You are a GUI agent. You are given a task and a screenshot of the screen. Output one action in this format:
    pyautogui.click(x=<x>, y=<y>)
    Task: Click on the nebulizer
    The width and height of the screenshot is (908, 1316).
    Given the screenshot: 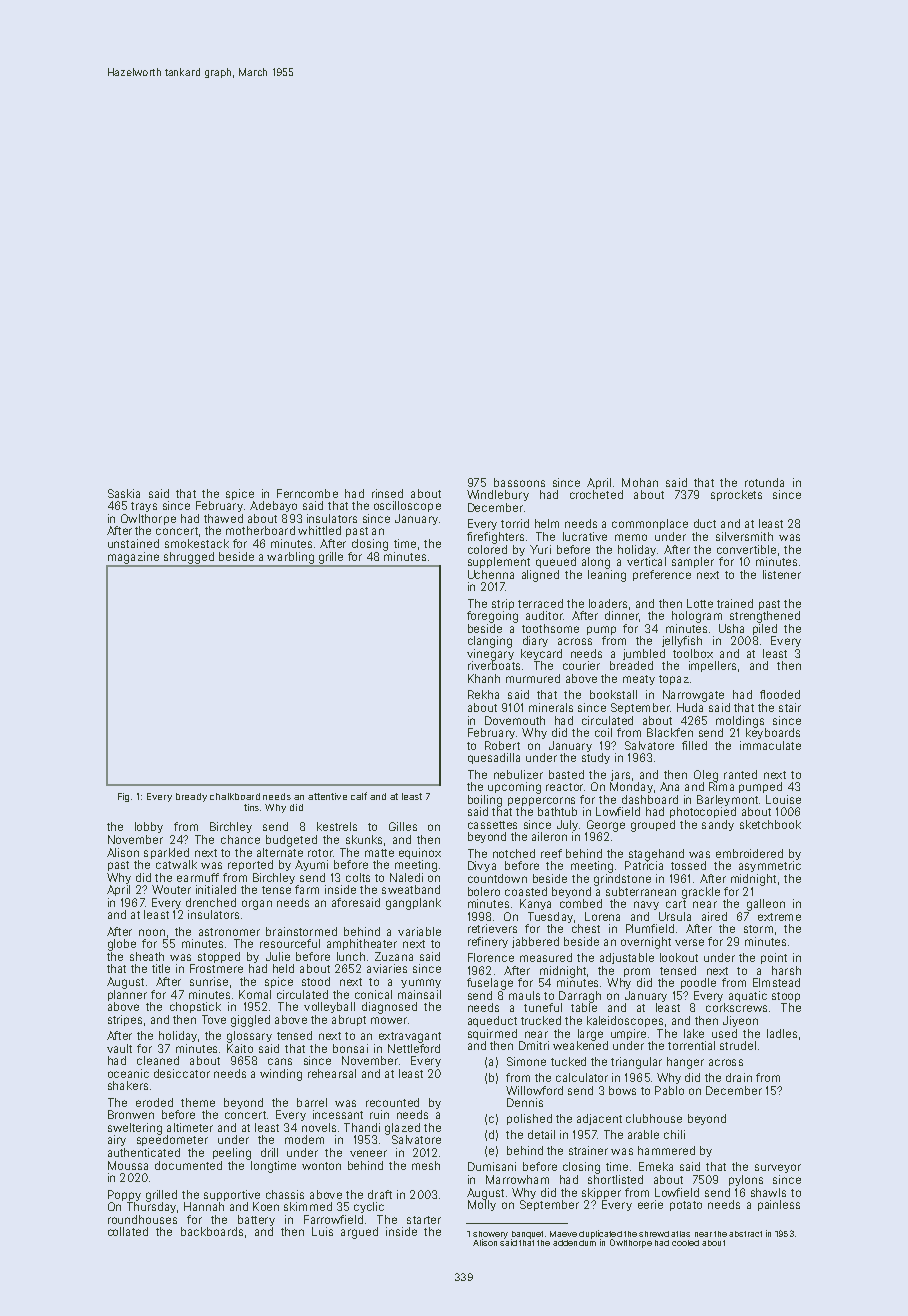 What is the action you would take?
    pyautogui.click(x=518, y=774)
